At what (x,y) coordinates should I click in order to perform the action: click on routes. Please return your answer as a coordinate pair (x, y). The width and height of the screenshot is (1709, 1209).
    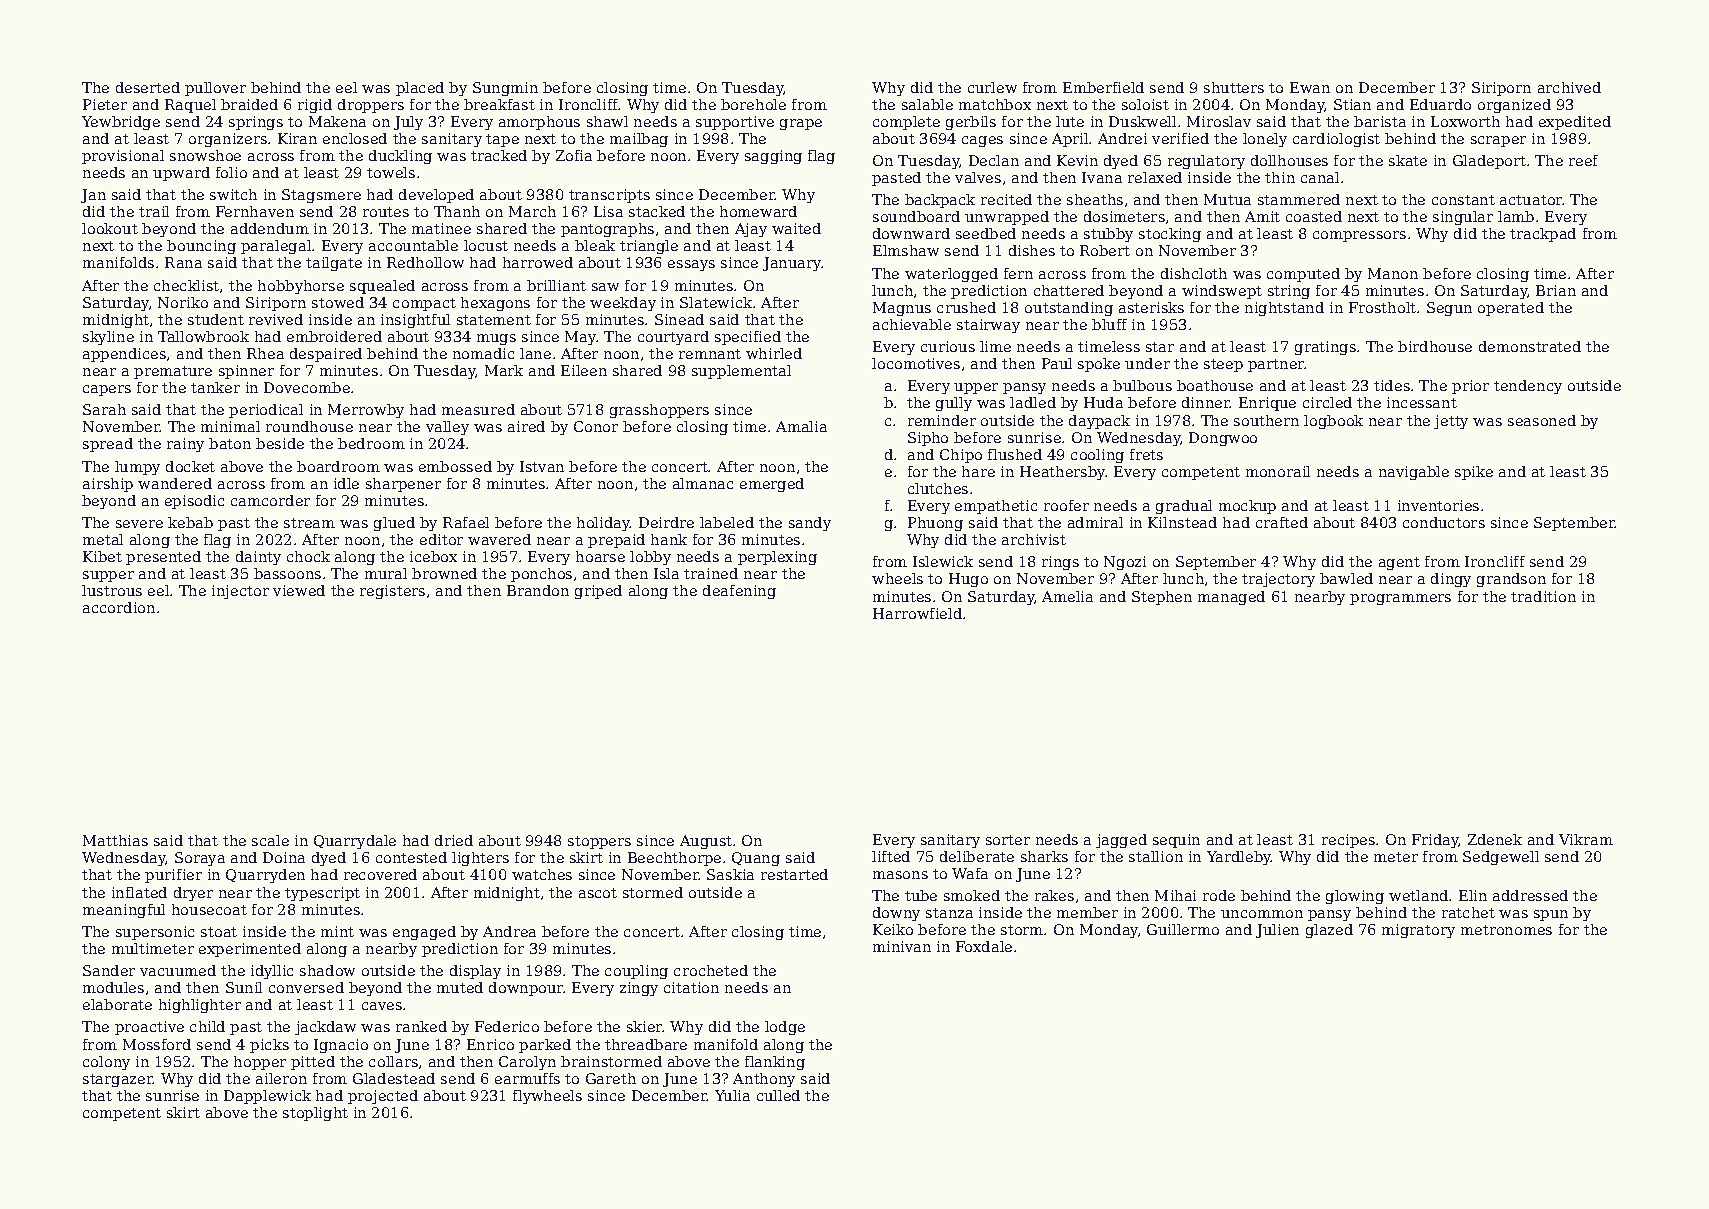
    Looking at the image, I should click on (386, 212).
